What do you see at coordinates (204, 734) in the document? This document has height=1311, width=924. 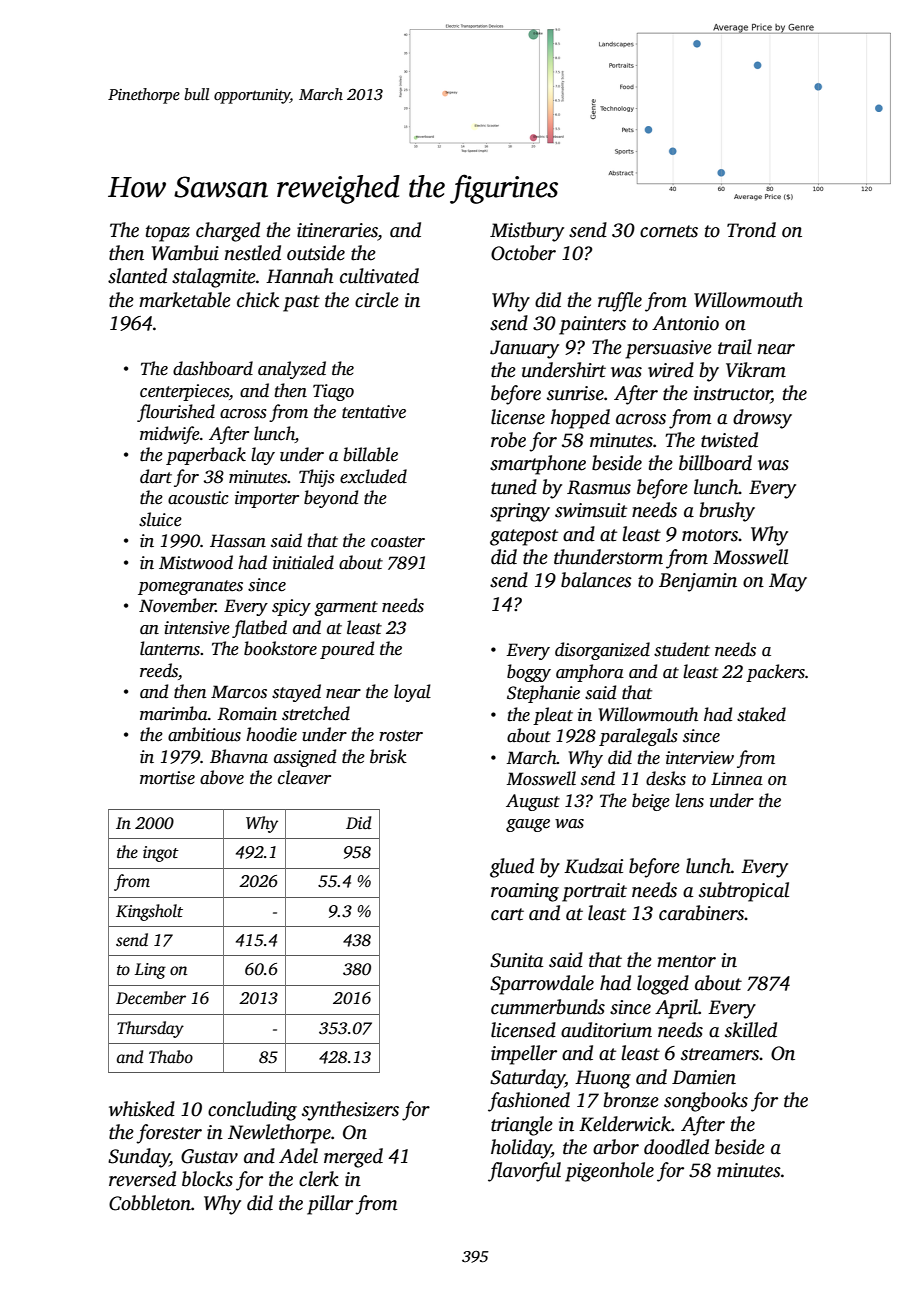 I see `ambitious` at bounding box center [204, 734].
